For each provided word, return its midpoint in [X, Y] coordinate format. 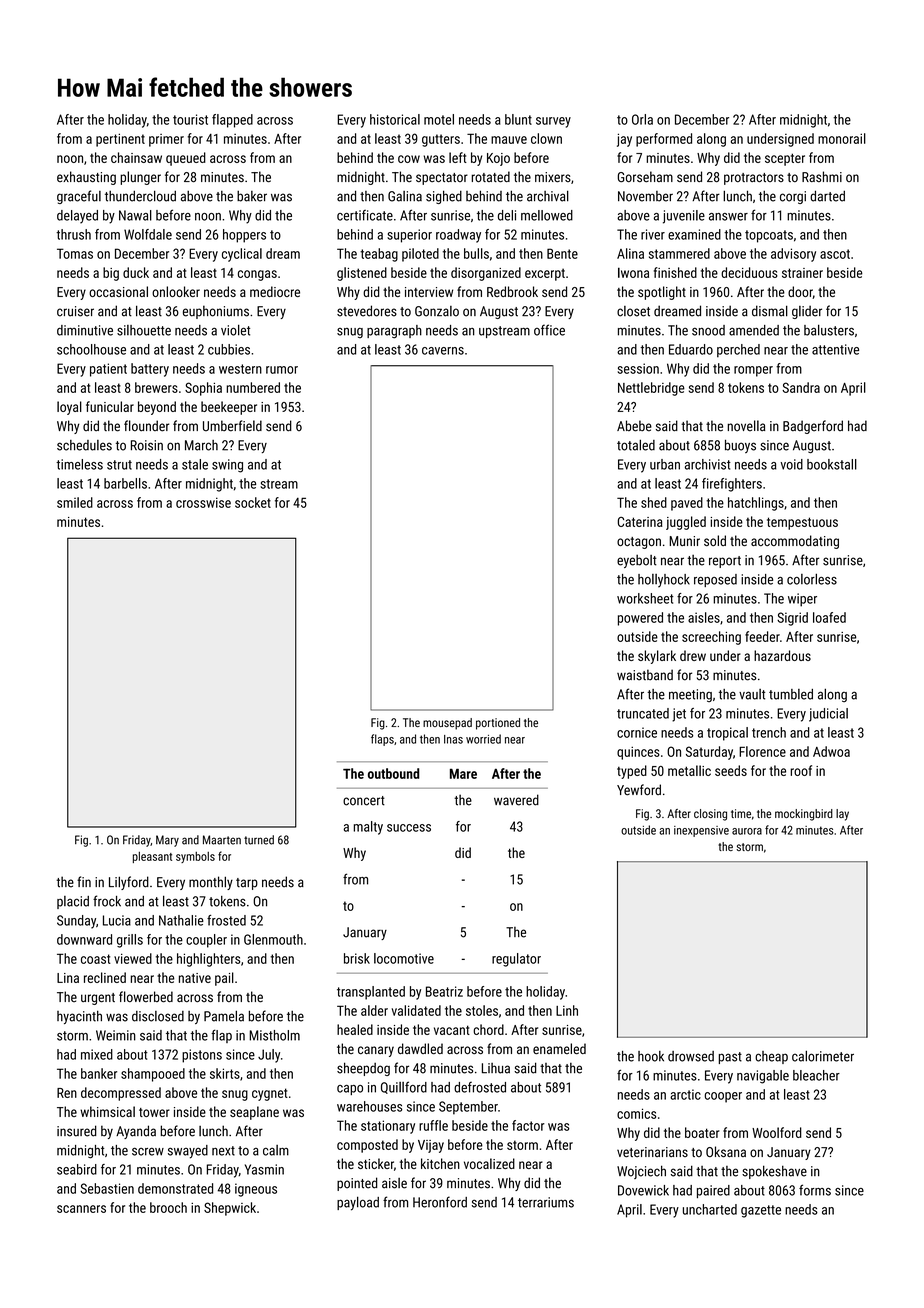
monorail [842, 138]
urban [665, 464]
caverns [443, 351]
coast [96, 959]
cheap [771, 1057]
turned [259, 840]
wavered [516, 800]
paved [687, 504]
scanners [81, 1209]
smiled [75, 502]
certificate [365, 215]
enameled [559, 1048]
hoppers [244, 236]
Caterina [640, 522]
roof [801, 770]
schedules [84, 445]
